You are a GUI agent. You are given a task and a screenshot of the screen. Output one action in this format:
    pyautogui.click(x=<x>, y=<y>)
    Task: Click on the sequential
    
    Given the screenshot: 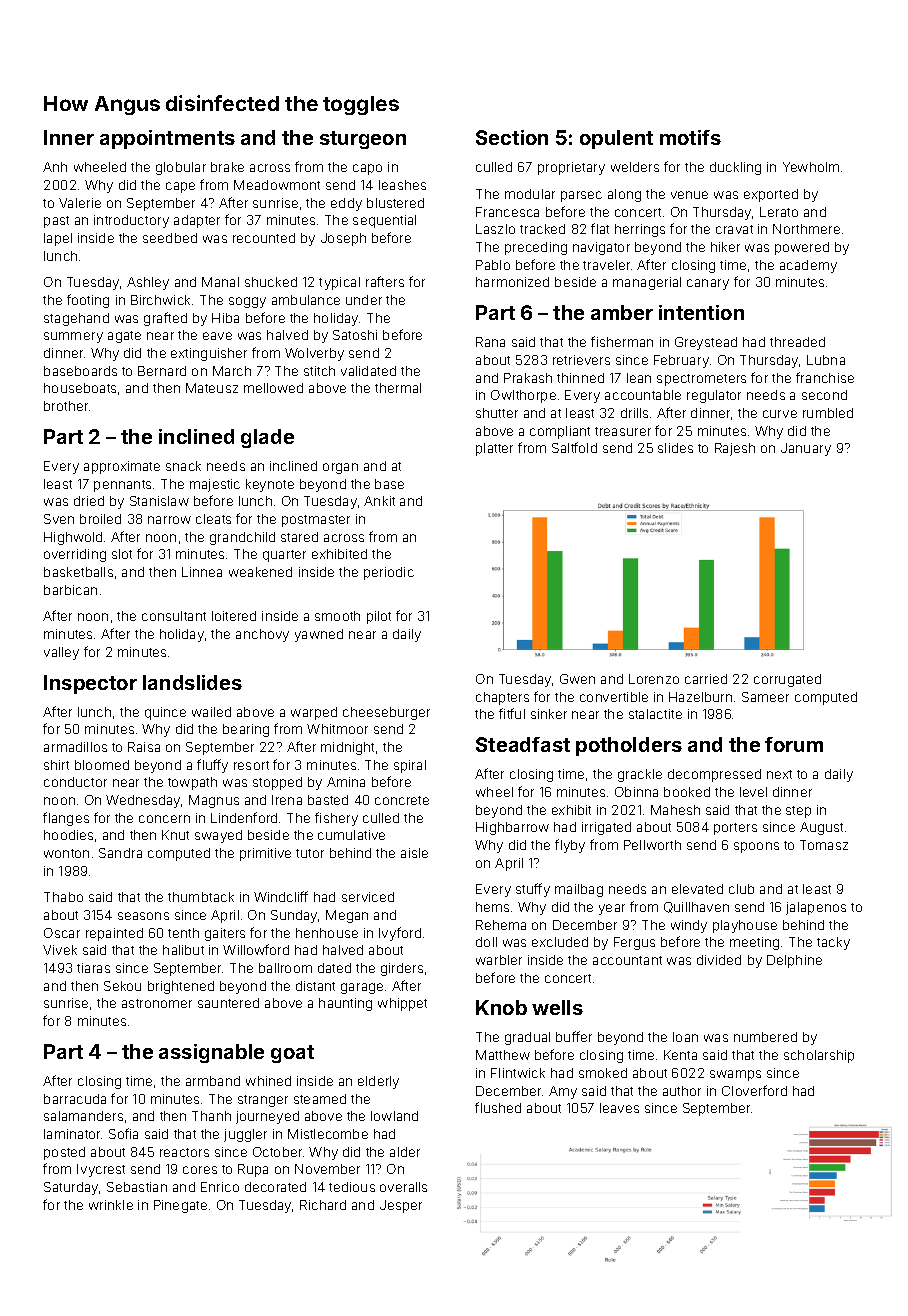 What is the action you would take?
    pyautogui.click(x=384, y=221)
